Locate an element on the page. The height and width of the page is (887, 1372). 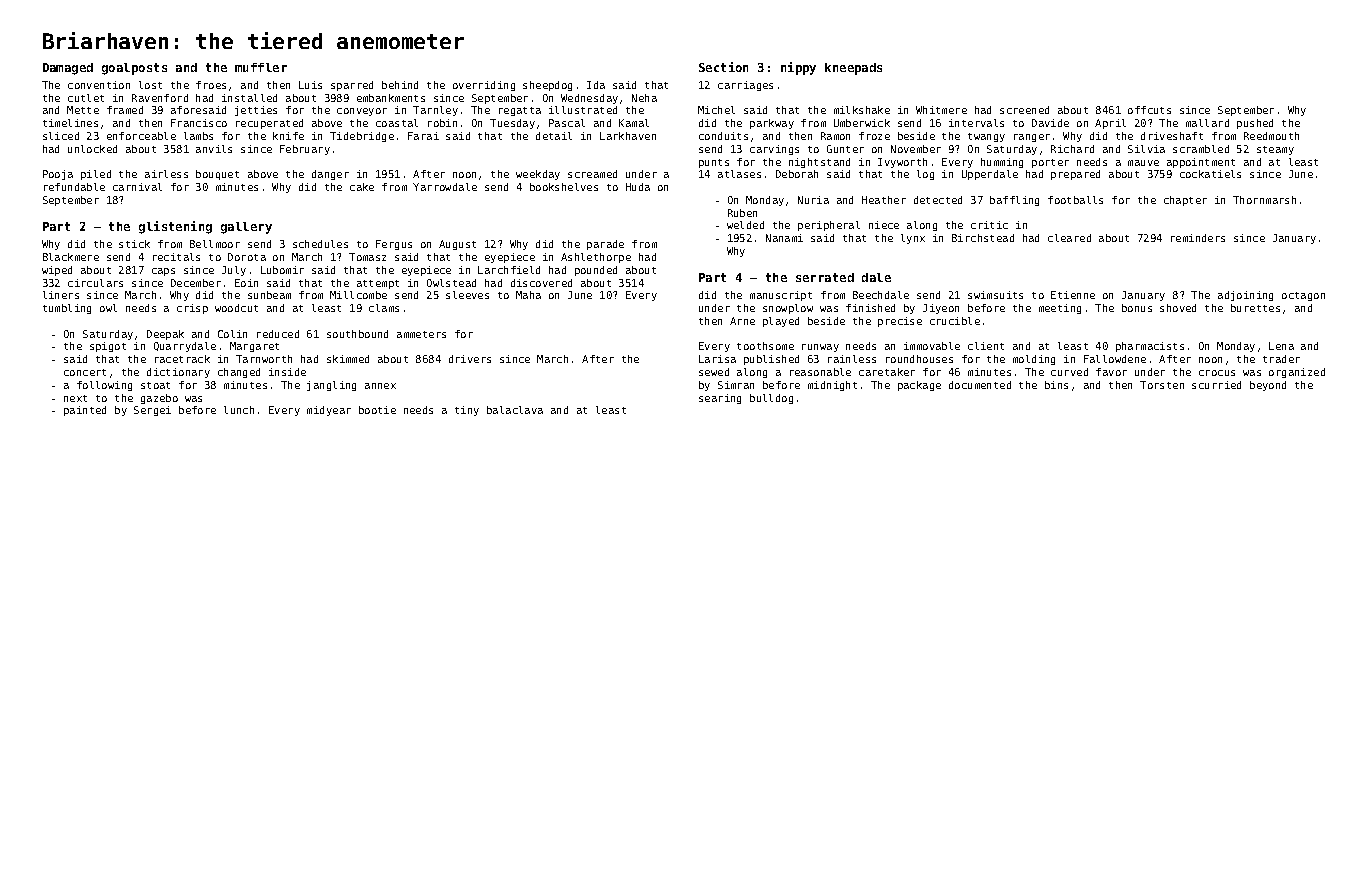
overriding is located at coordinates (484, 86).
